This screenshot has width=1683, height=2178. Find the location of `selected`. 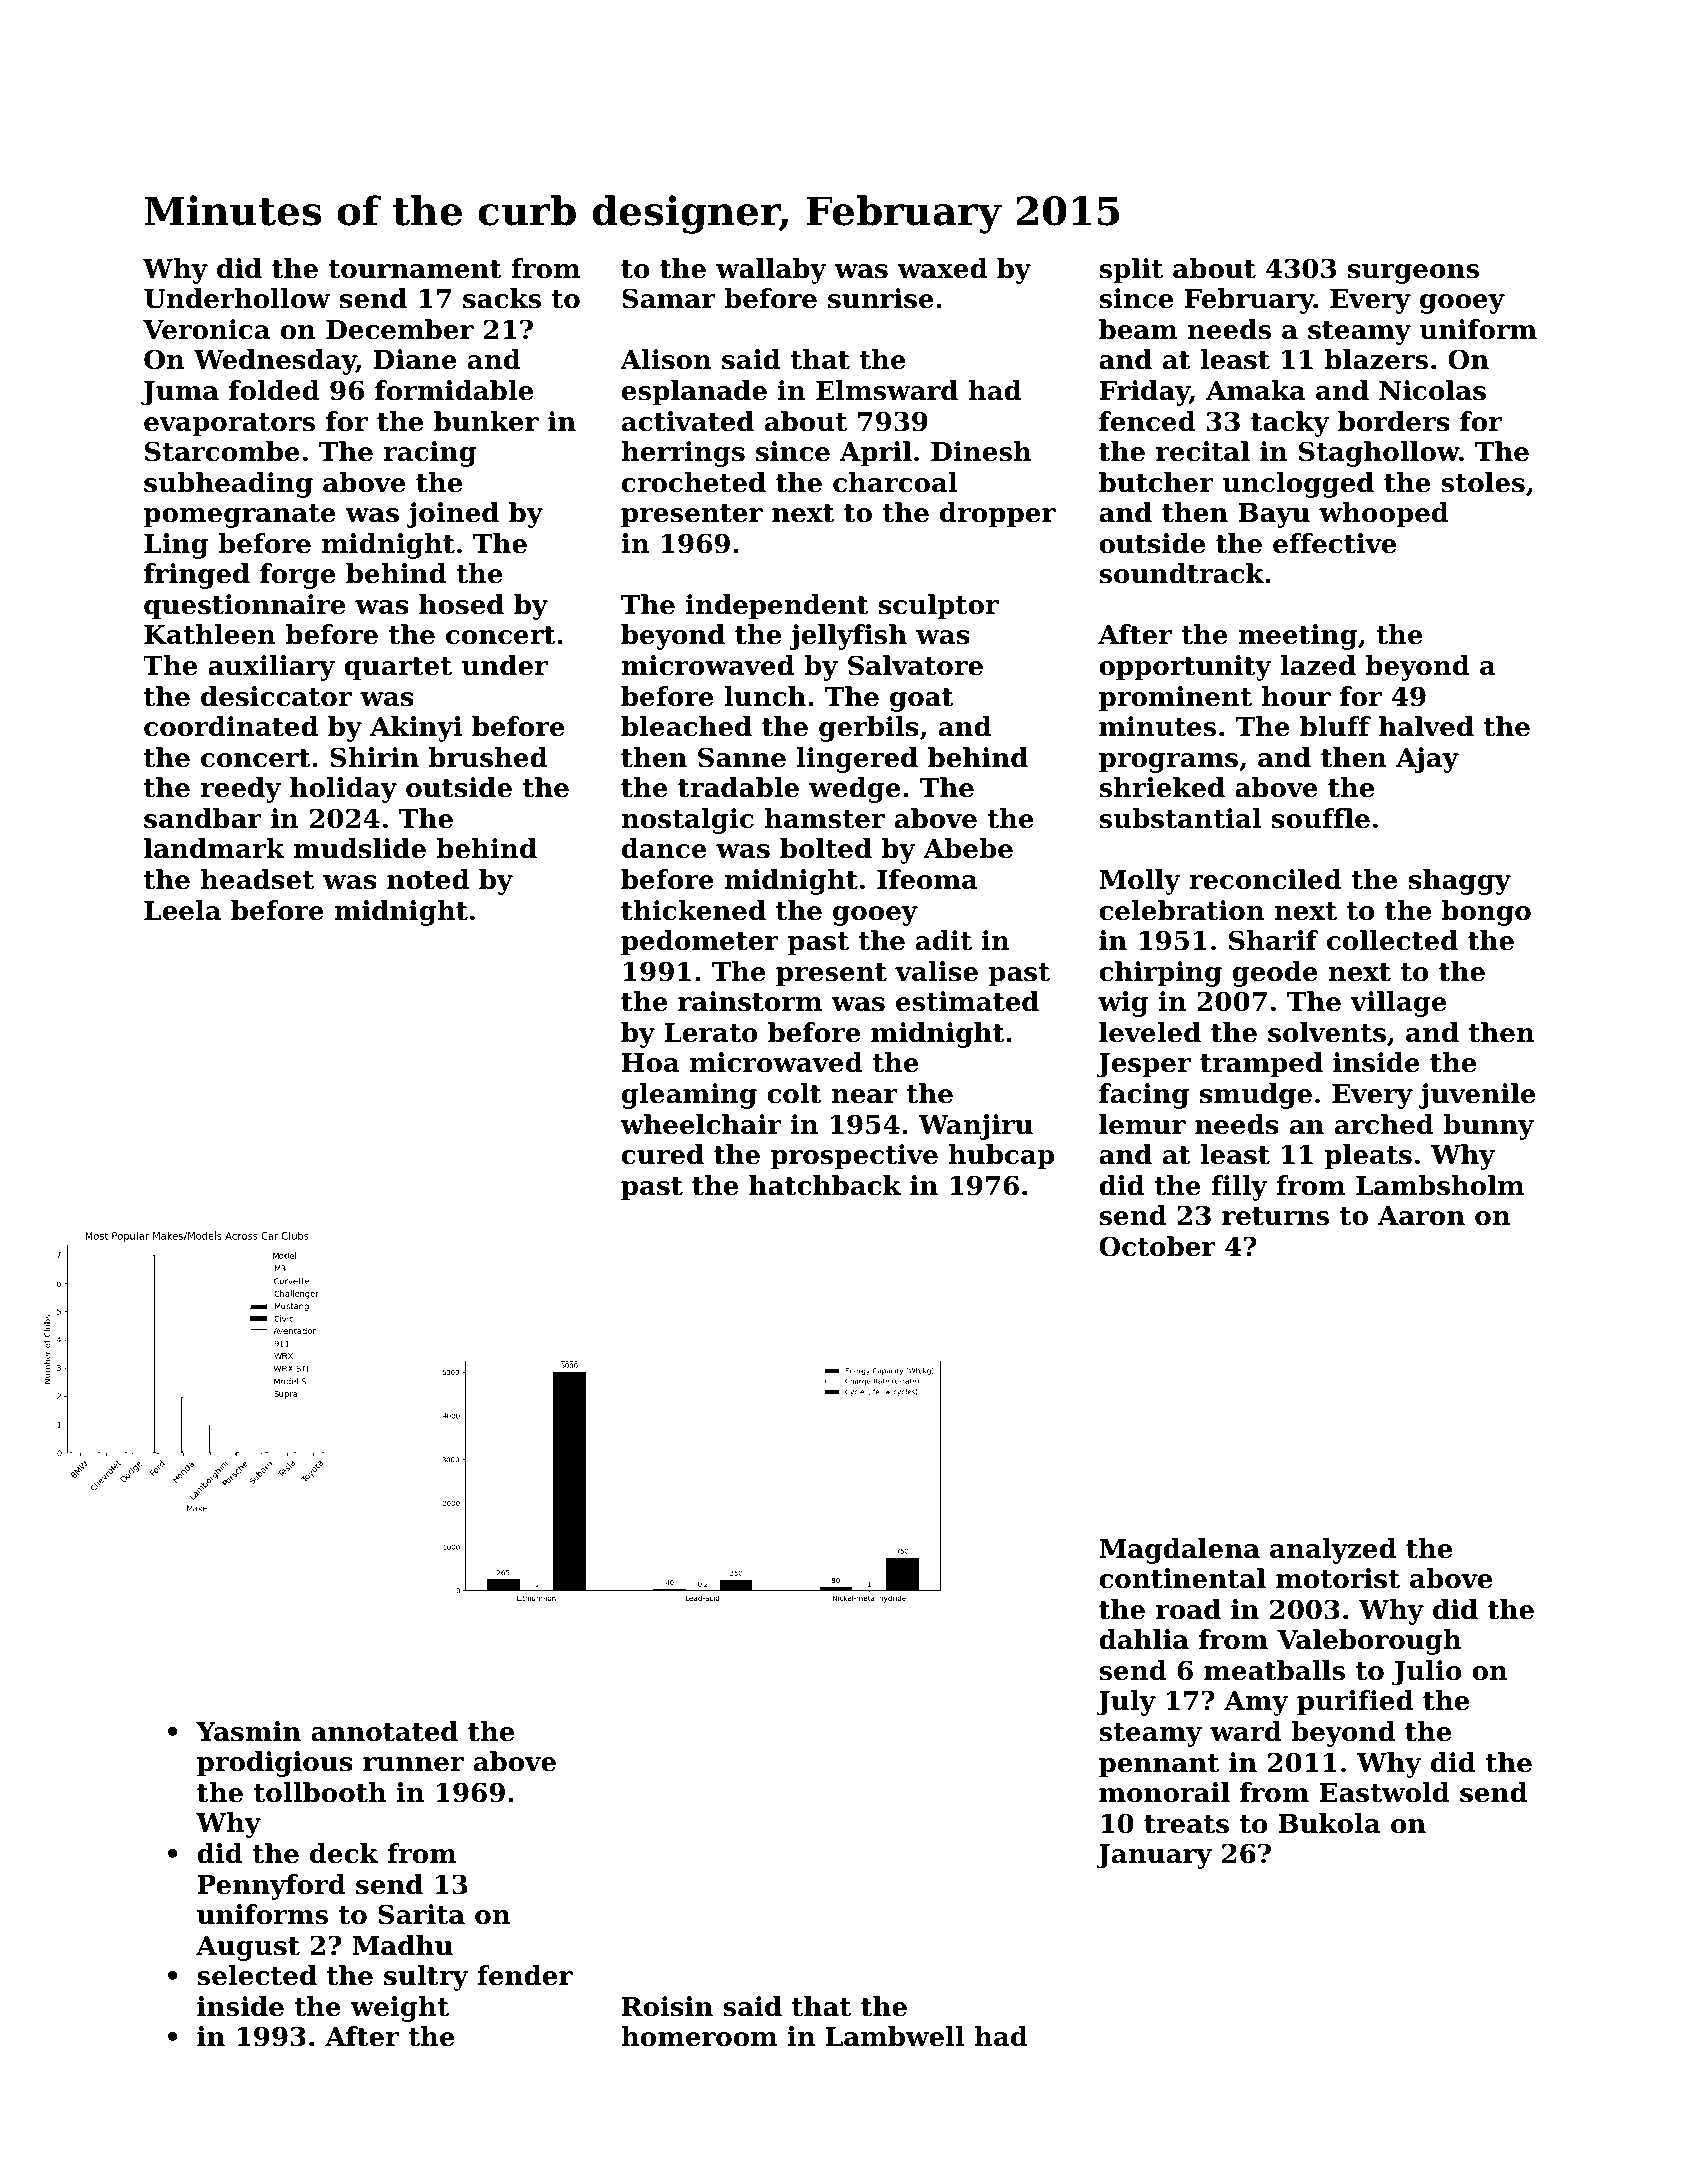

selected is located at coordinates (257, 1975).
